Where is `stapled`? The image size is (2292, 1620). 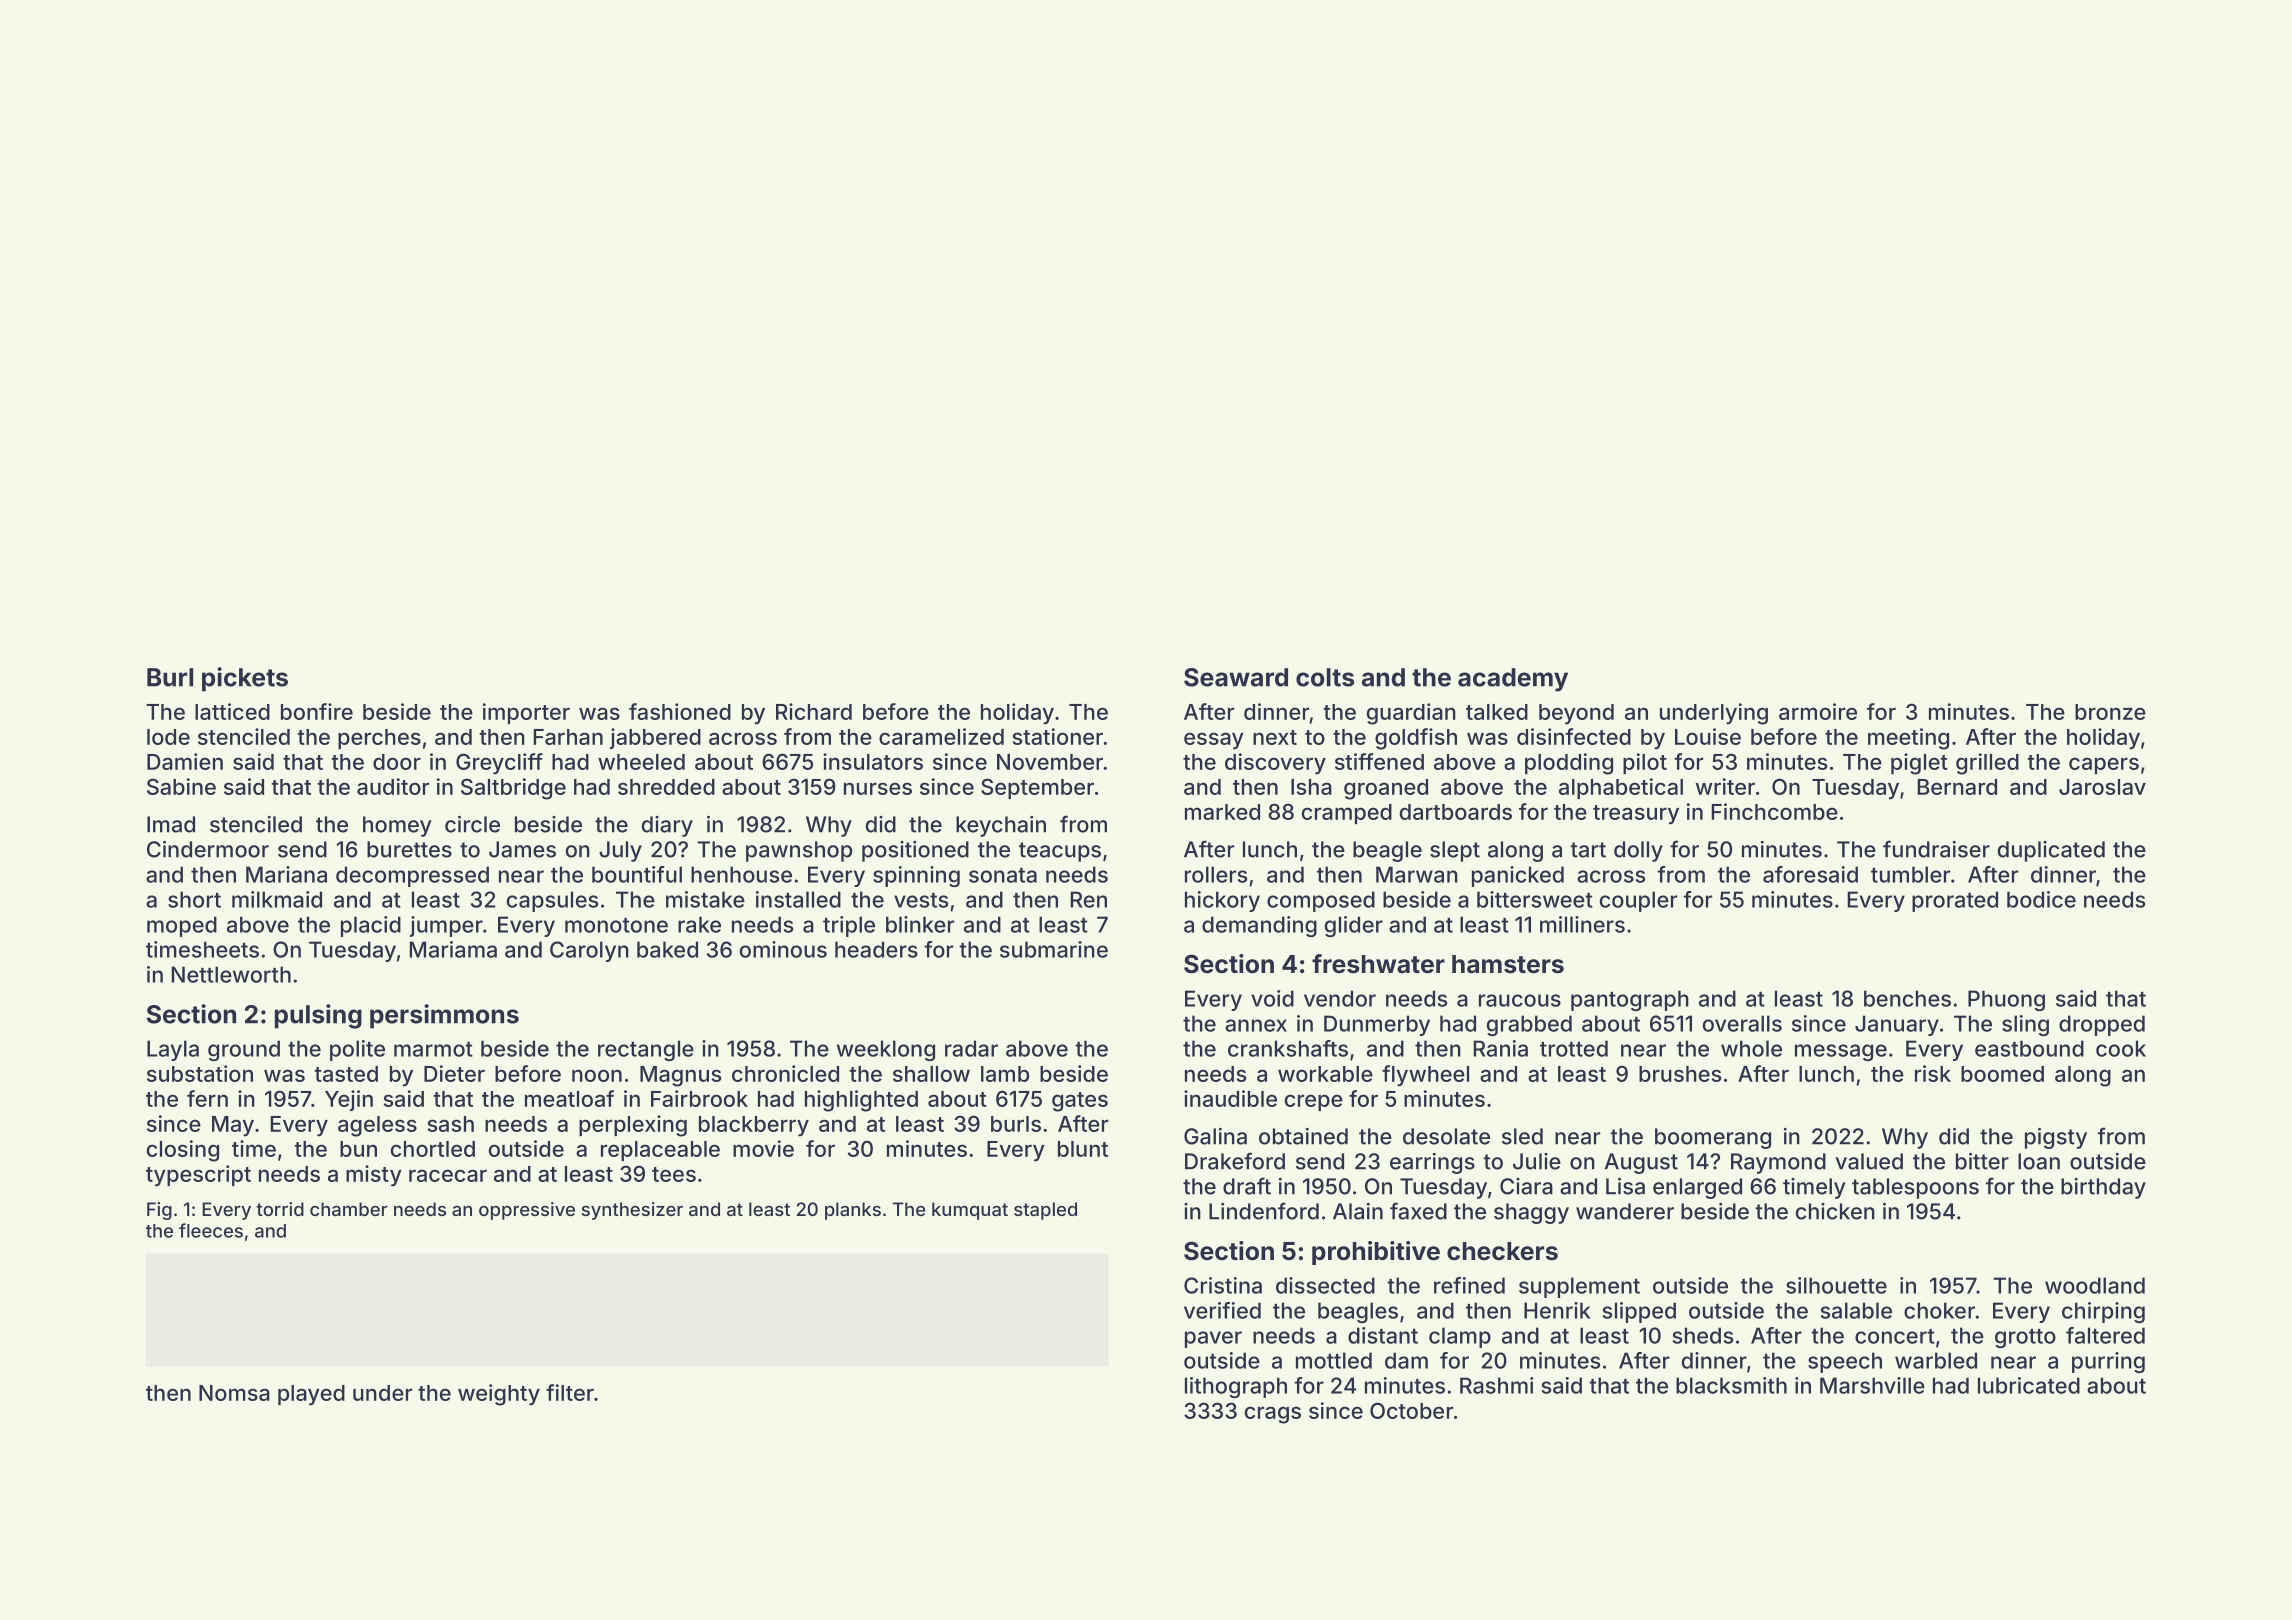
stapled is located at coordinates (1045, 1211).
